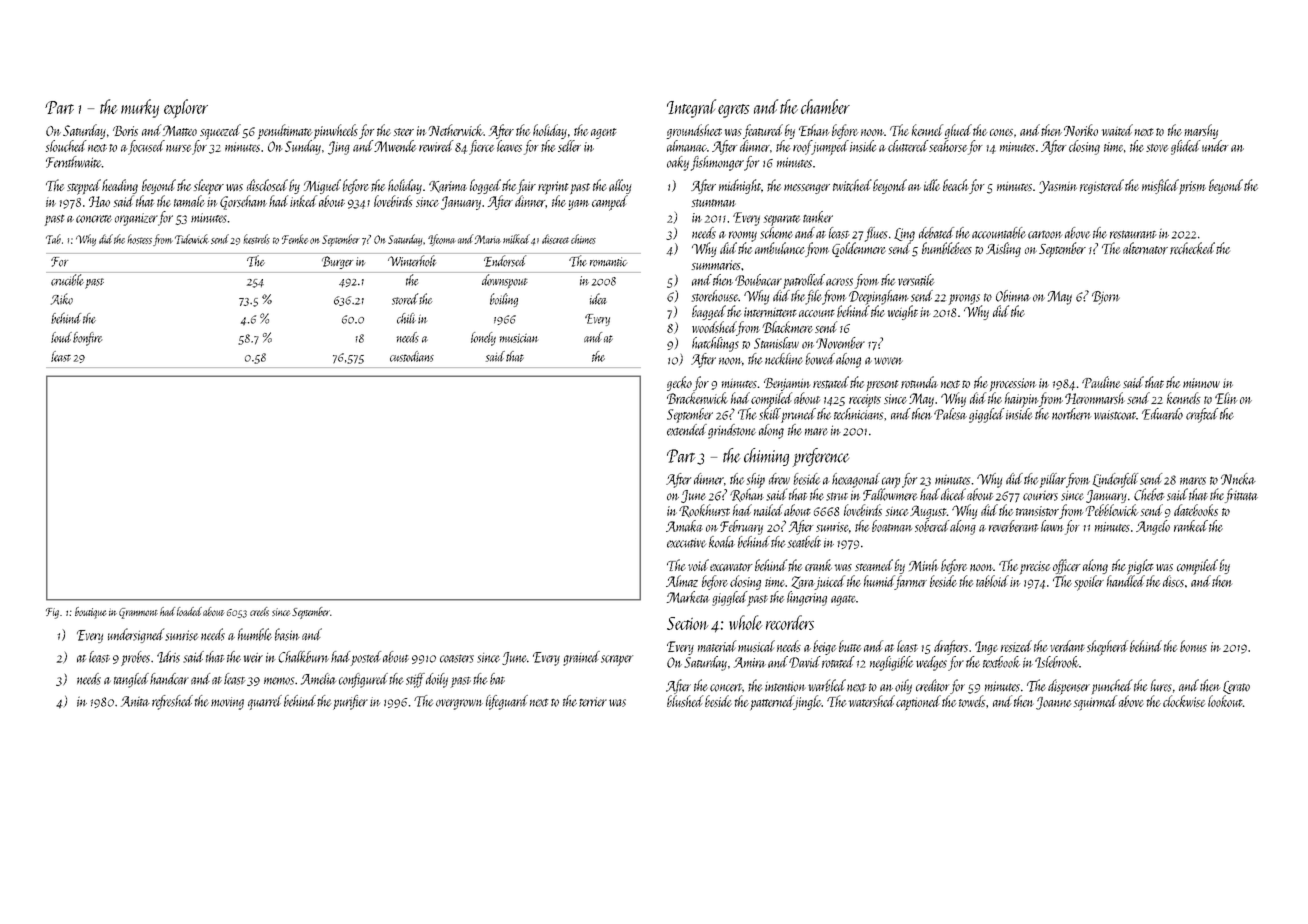 This image has height=924, width=1308. What do you see at coordinates (1102, 186) in the image?
I see `registered` at bounding box center [1102, 186].
